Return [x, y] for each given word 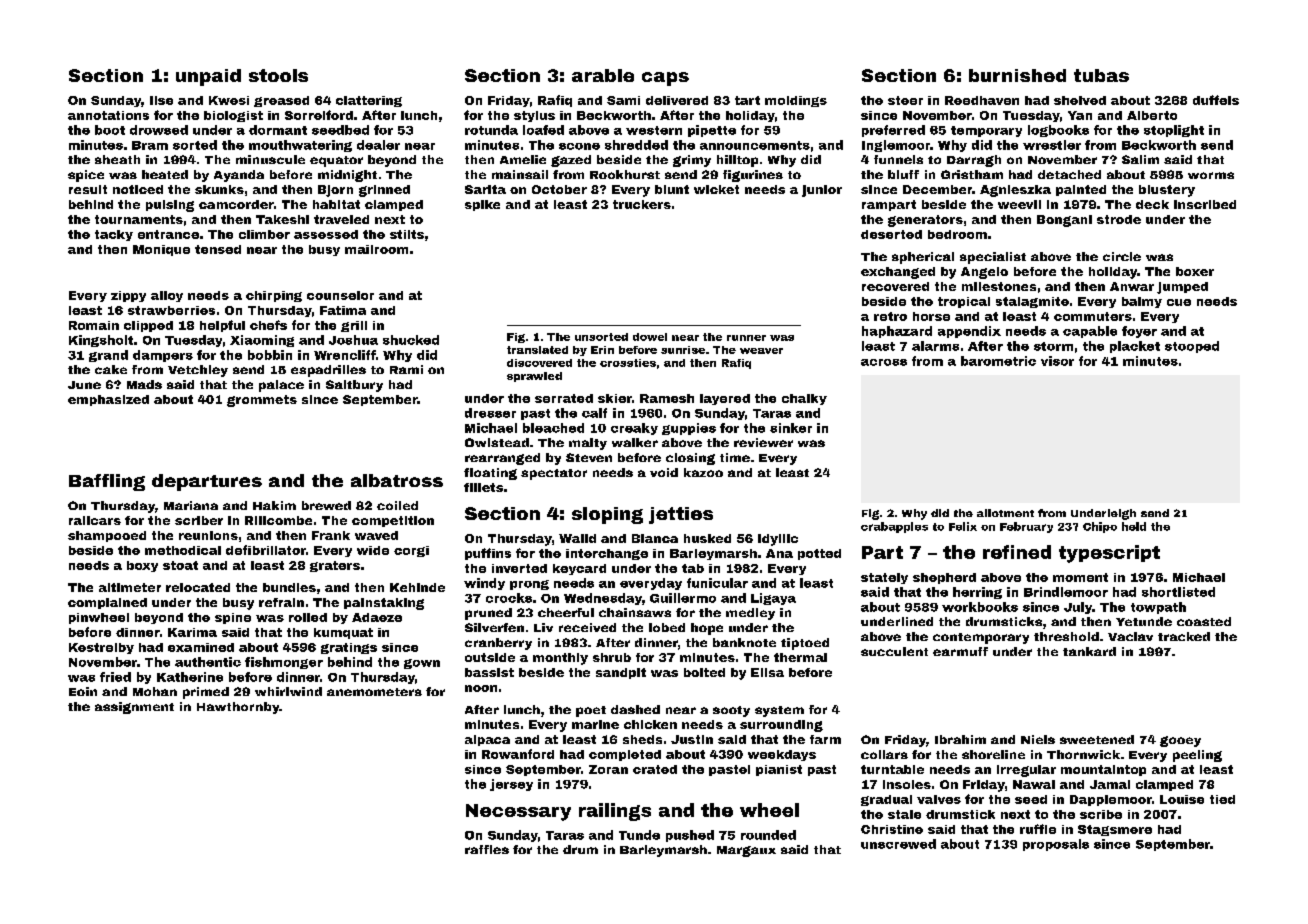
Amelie [523, 159]
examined [201, 647]
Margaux [746, 851]
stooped [1192, 347]
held [1134, 526]
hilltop [737, 161]
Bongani [1064, 221]
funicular [717, 583]
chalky [804, 399]
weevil [1019, 204]
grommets [262, 401]
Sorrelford [319, 115]
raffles [487, 849]
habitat [336, 204]
